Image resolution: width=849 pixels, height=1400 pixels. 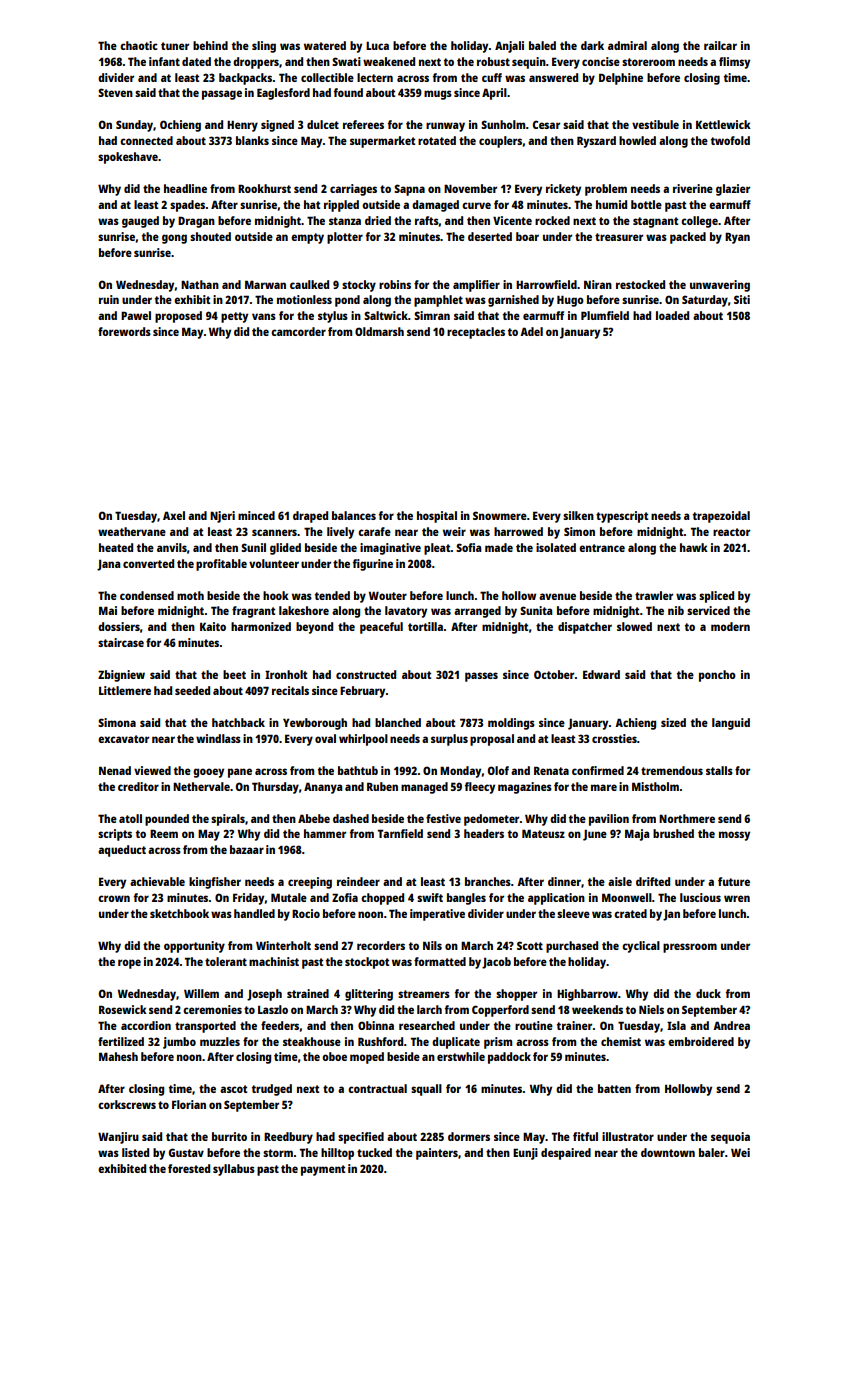 What do you see at coordinates (252, 140) in the screenshot?
I see `blanks` at bounding box center [252, 140].
